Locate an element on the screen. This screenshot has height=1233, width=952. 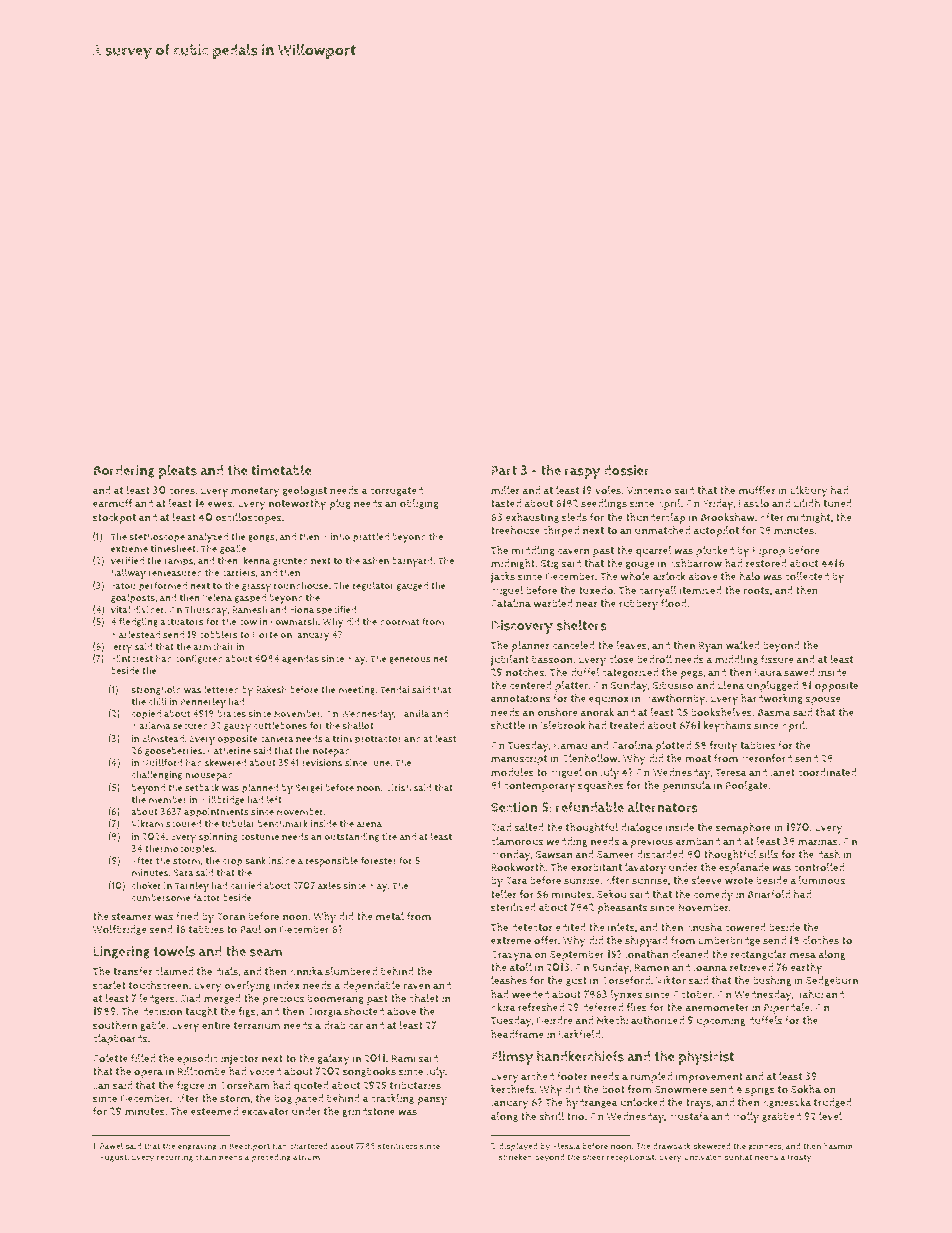
plotted is located at coordinates (673, 746).
